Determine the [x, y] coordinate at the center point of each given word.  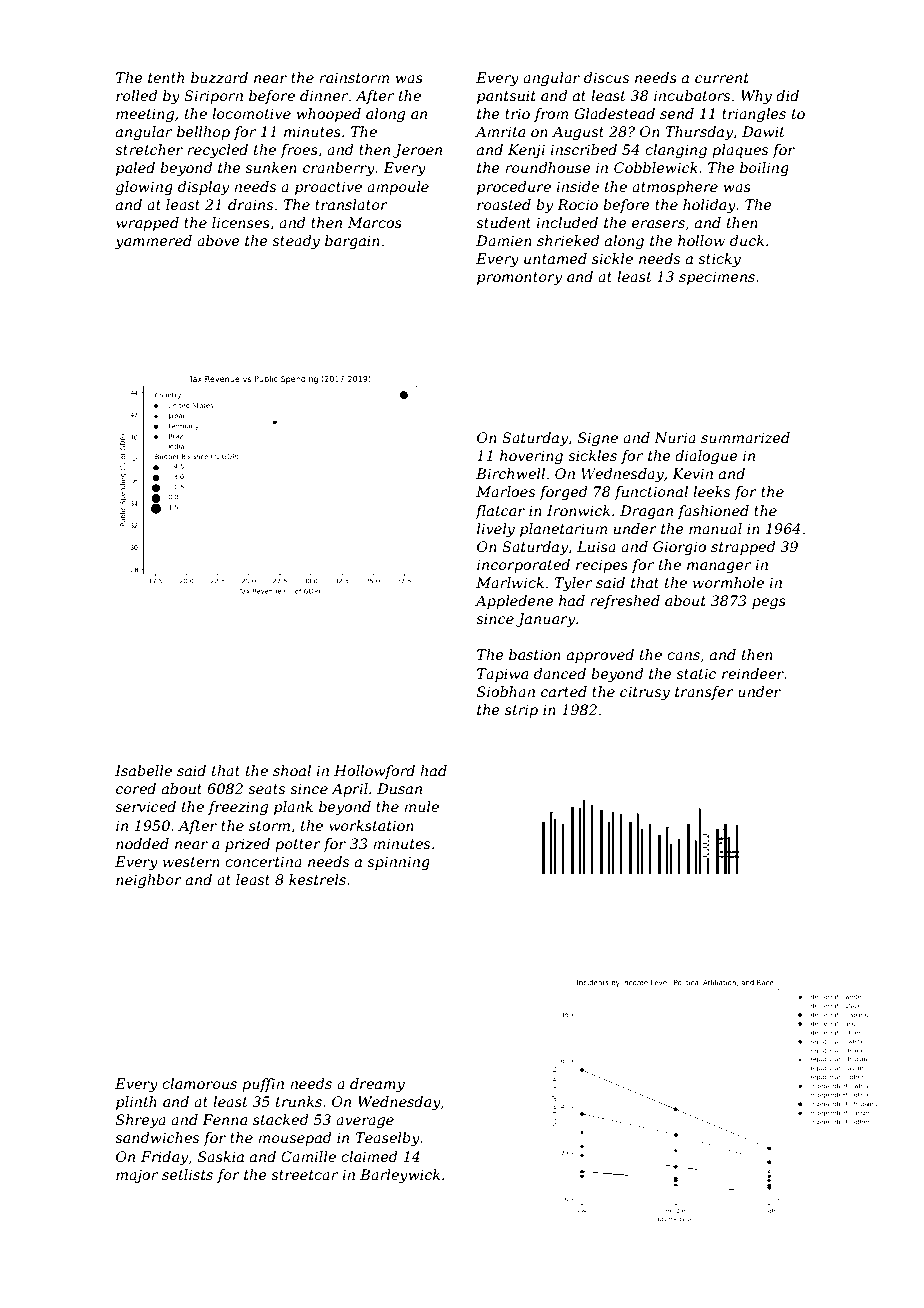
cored [136, 788]
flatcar [500, 512]
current [722, 78]
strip [521, 711]
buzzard [219, 78]
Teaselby [387, 1139]
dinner [324, 95]
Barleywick [400, 1176]
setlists [187, 1174]
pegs [769, 603]
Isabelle [143, 770]
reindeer [753, 673]
